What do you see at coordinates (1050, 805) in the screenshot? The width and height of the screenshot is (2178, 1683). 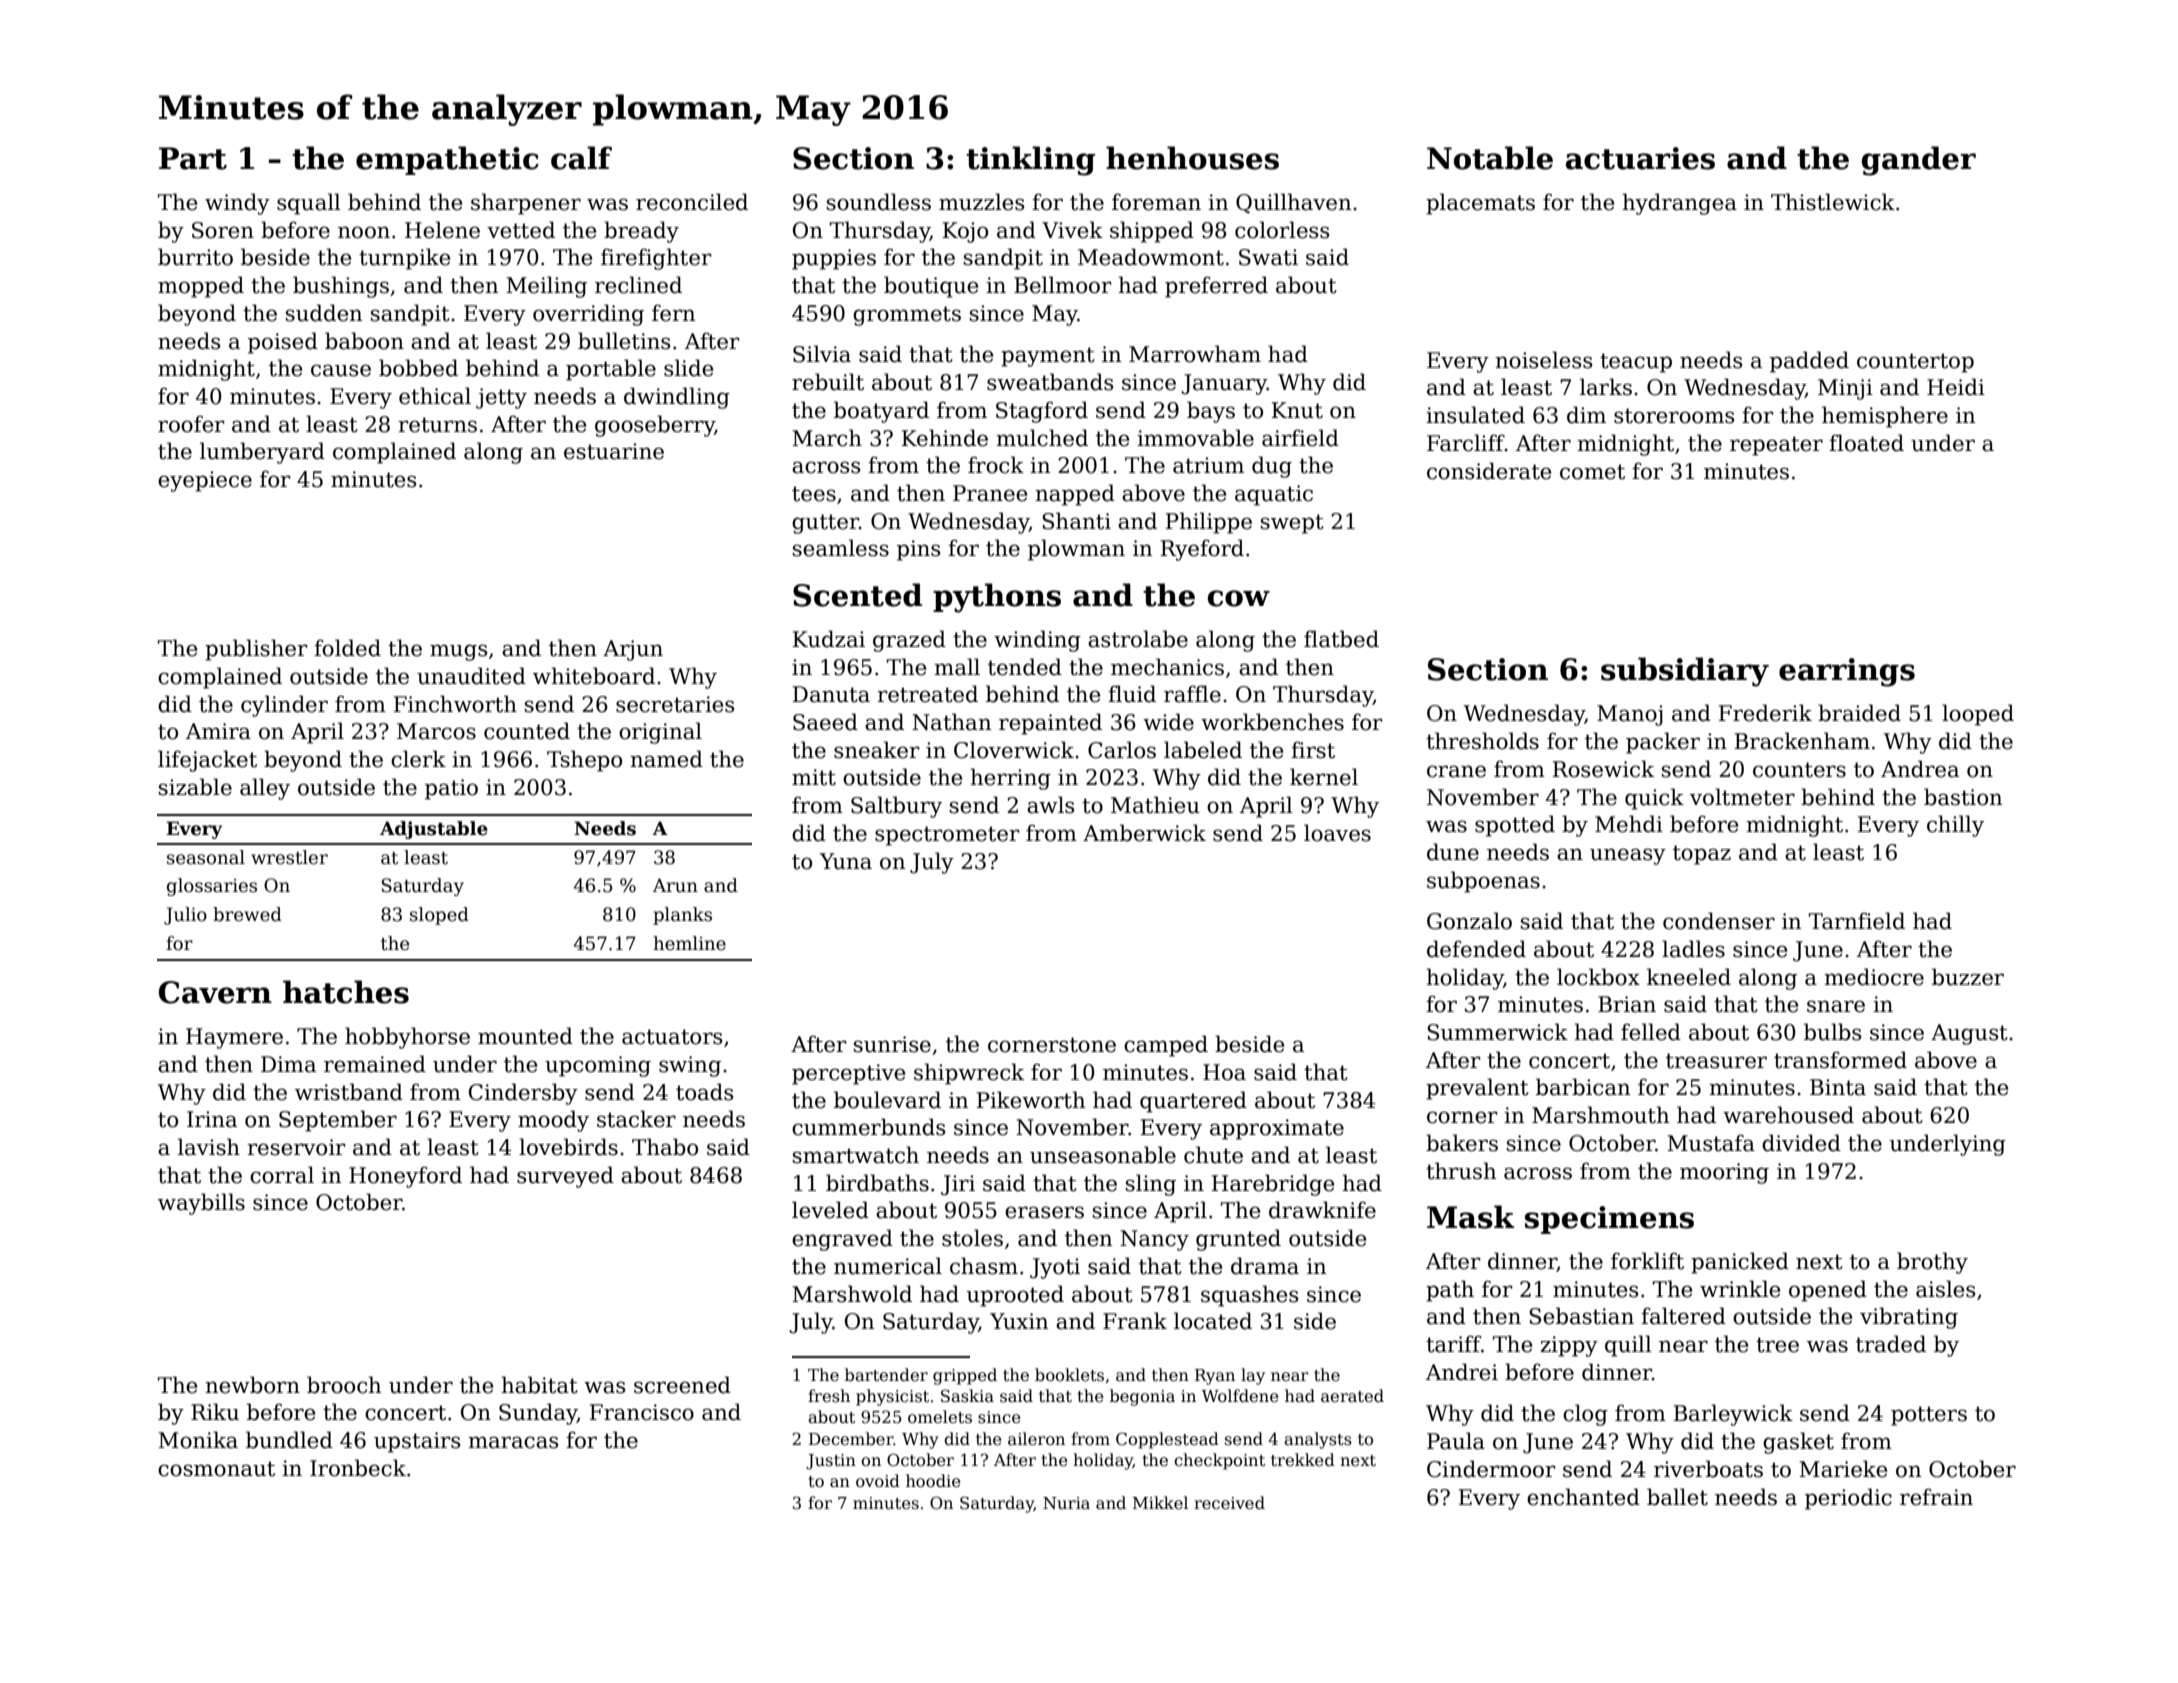 I see `awls` at bounding box center [1050, 805].
